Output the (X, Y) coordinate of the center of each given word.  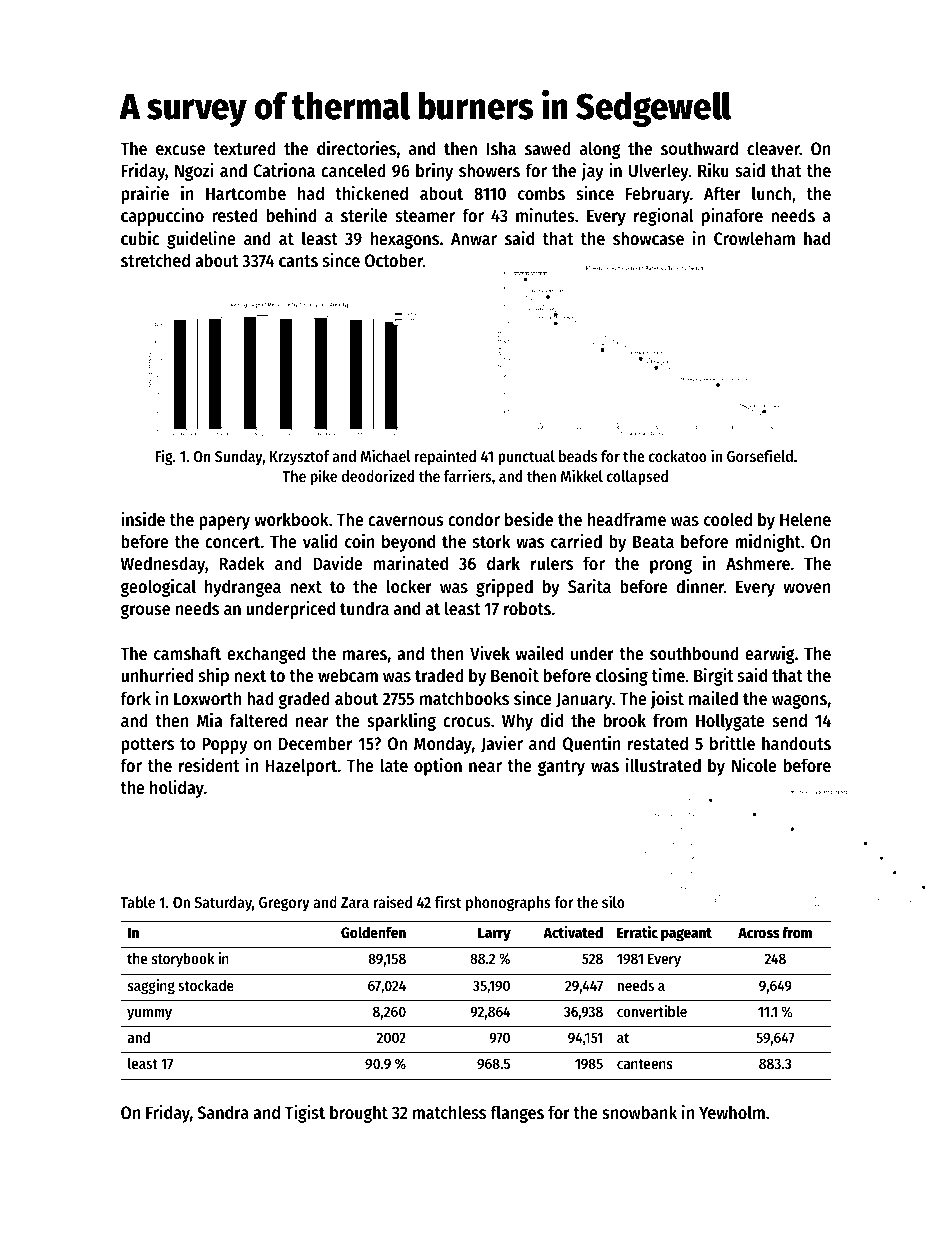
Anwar (474, 238)
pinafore (732, 217)
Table (137, 902)
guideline (201, 240)
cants (298, 261)
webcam (348, 675)
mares (365, 655)
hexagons (405, 240)
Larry (494, 934)
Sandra (223, 1112)
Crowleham (754, 238)
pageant (686, 935)
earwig (770, 655)
